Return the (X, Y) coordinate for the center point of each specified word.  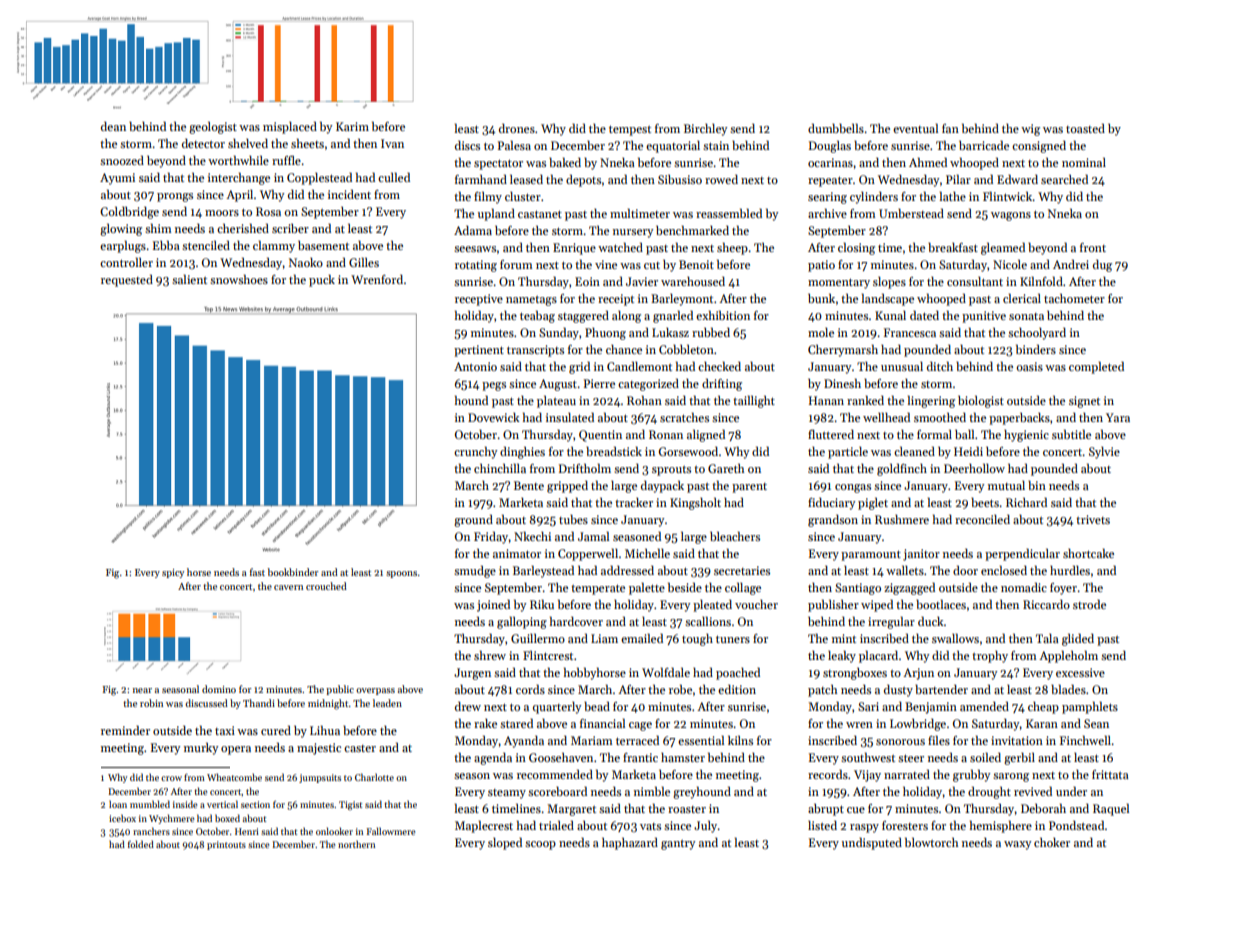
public (340, 690)
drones (517, 128)
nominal (1084, 162)
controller (126, 262)
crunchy (475, 452)
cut (652, 265)
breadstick (614, 451)
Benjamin (931, 708)
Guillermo (538, 638)
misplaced (290, 127)
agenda (493, 759)
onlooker (334, 831)
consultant (975, 281)
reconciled (982, 519)
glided (1078, 639)
